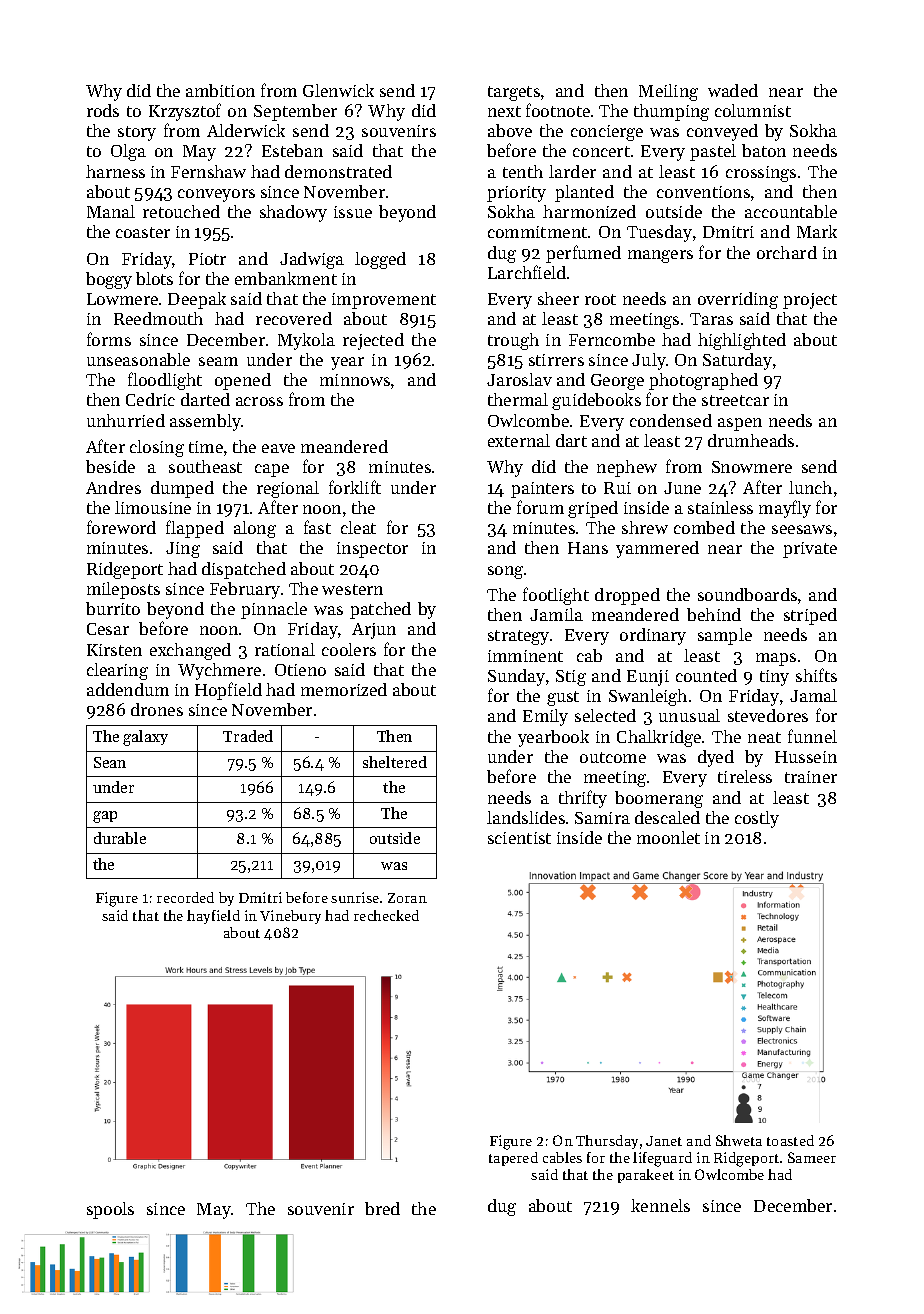 The height and width of the screenshot is (1314, 924). Describe the element at coordinates (373, 341) in the screenshot. I see `rejected` at that location.
